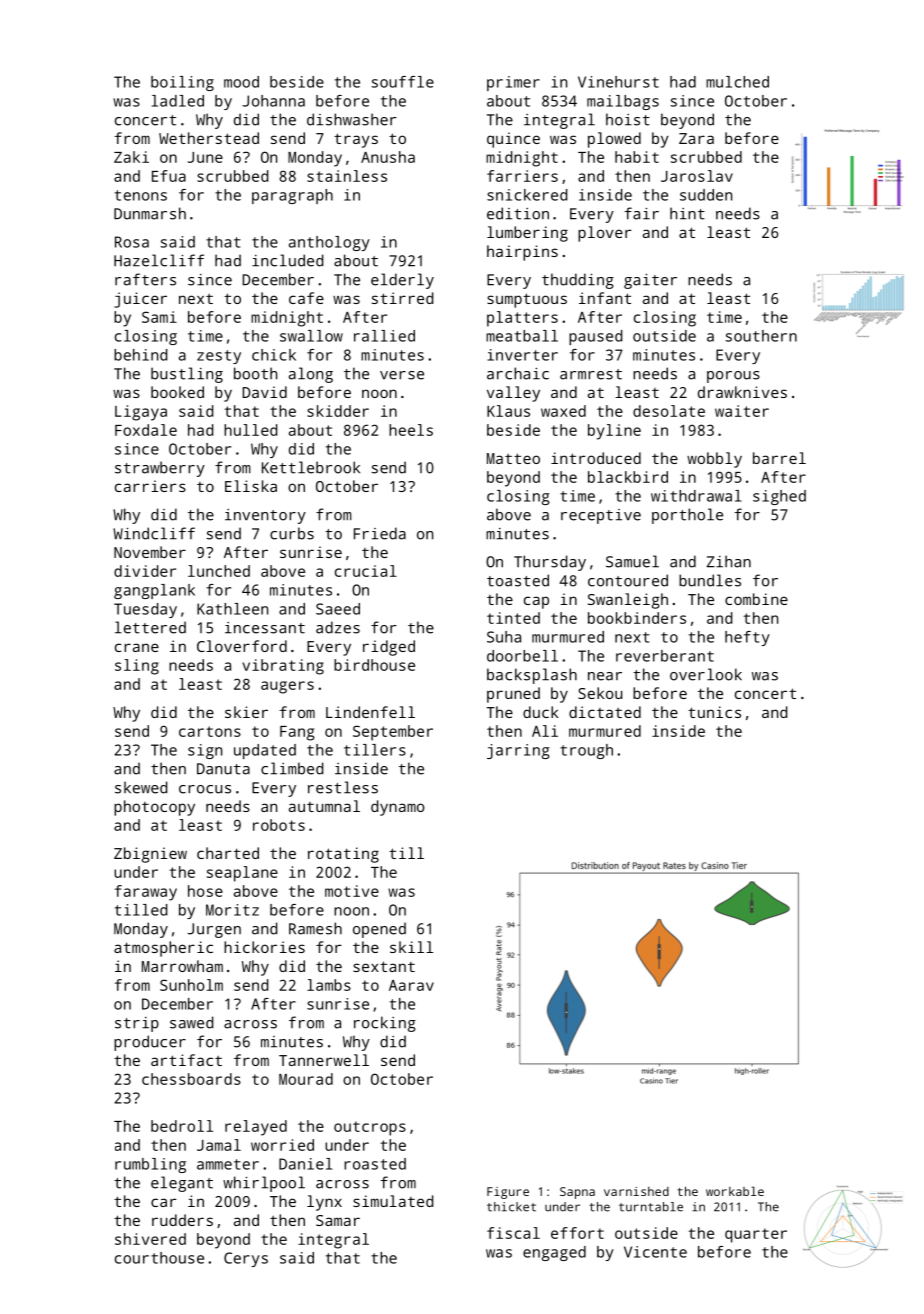  What do you see at coordinates (241, 82) in the screenshot?
I see `mood` at bounding box center [241, 82].
